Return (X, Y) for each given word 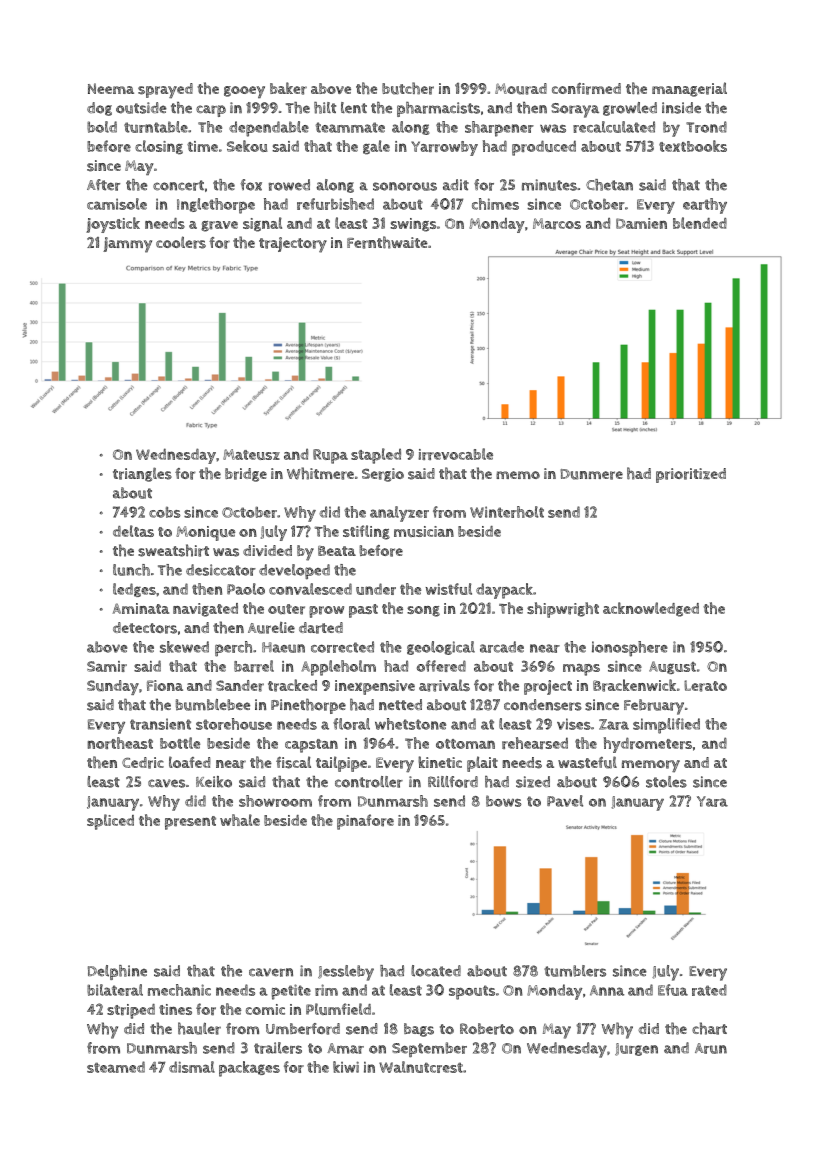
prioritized (691, 475)
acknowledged (651, 609)
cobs (165, 512)
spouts (472, 992)
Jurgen (636, 1049)
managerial (689, 89)
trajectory (293, 245)
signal (262, 224)
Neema (111, 88)
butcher (408, 88)
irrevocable (455, 454)
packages (249, 1069)
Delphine (117, 972)
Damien (641, 223)
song (423, 611)
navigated (205, 610)
